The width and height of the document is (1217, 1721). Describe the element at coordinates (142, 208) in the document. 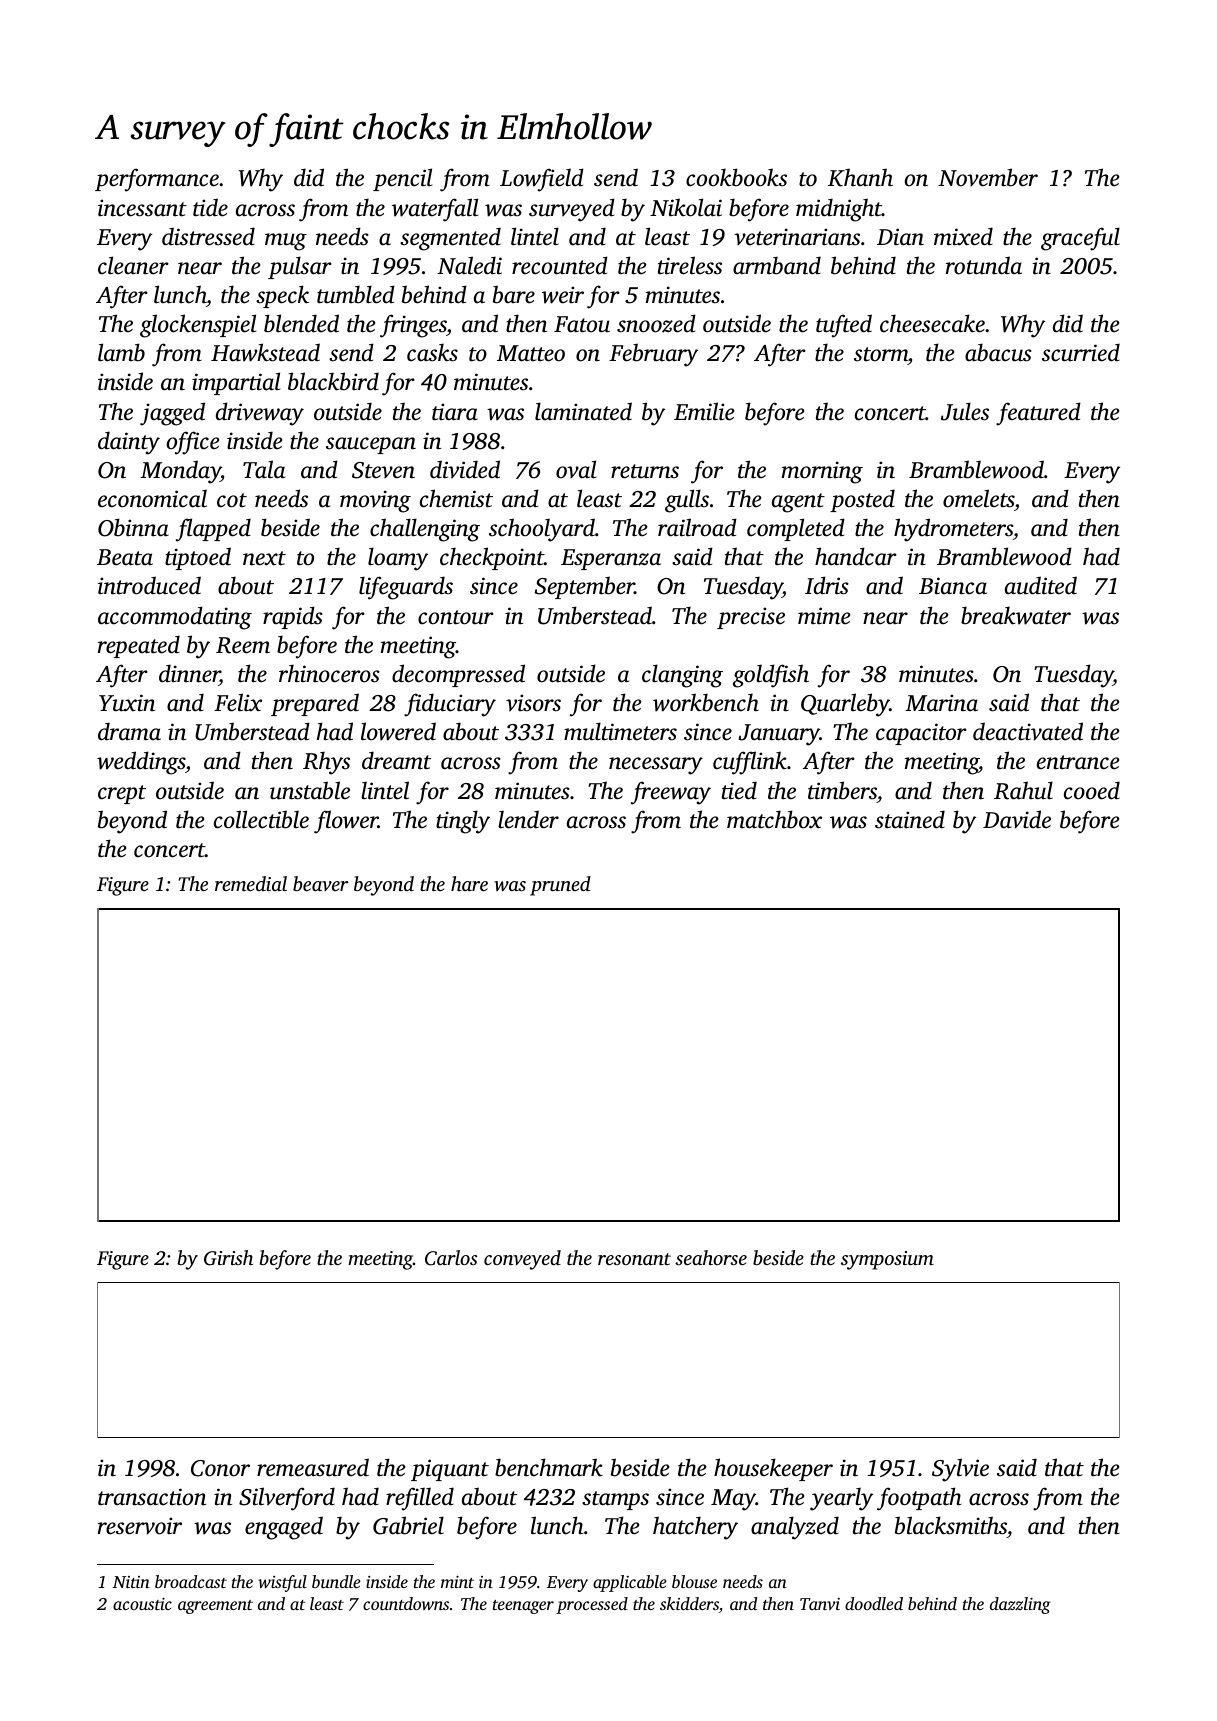

I see `incessant` at that location.
